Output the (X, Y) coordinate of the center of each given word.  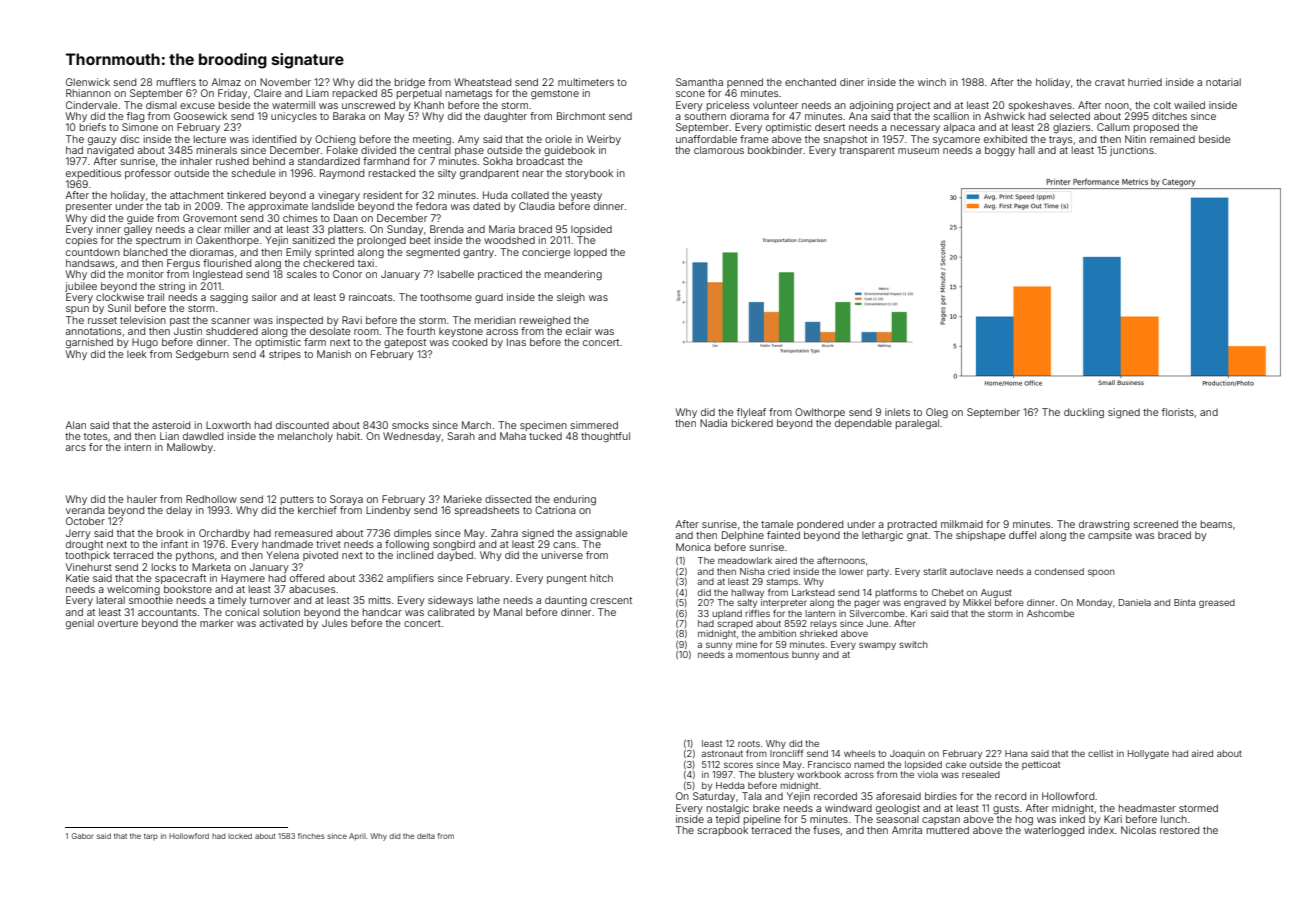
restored (1179, 830)
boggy (1000, 151)
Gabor (83, 836)
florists (1178, 412)
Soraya (346, 500)
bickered (752, 423)
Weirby (604, 140)
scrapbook (723, 831)
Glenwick (88, 82)
